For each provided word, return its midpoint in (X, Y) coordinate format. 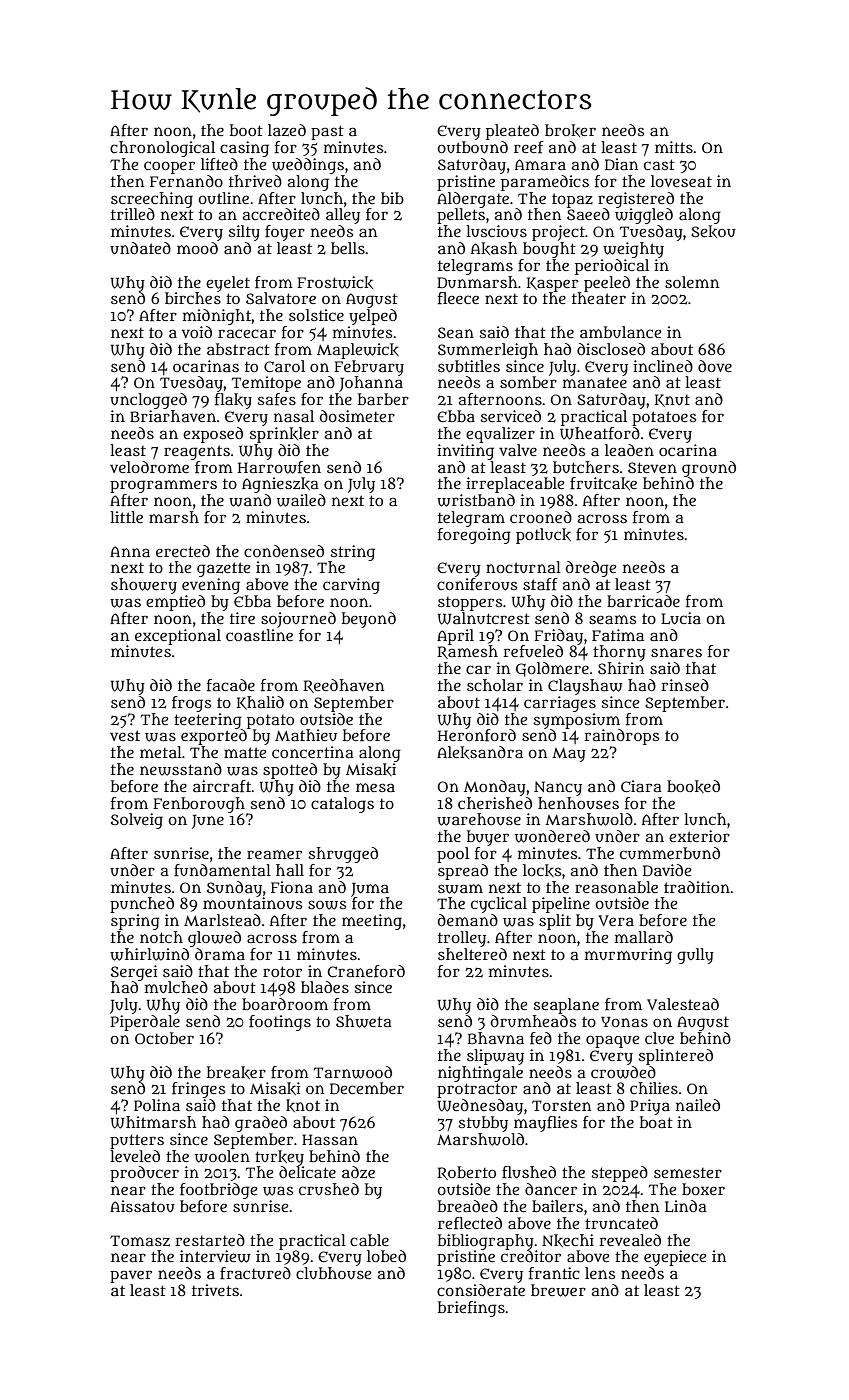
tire (242, 618)
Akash (494, 248)
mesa (375, 787)
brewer (558, 1290)
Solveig (137, 821)
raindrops (621, 737)
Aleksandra (480, 752)
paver (131, 1276)
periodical (612, 267)
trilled (133, 214)
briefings (471, 1309)
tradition (697, 887)
